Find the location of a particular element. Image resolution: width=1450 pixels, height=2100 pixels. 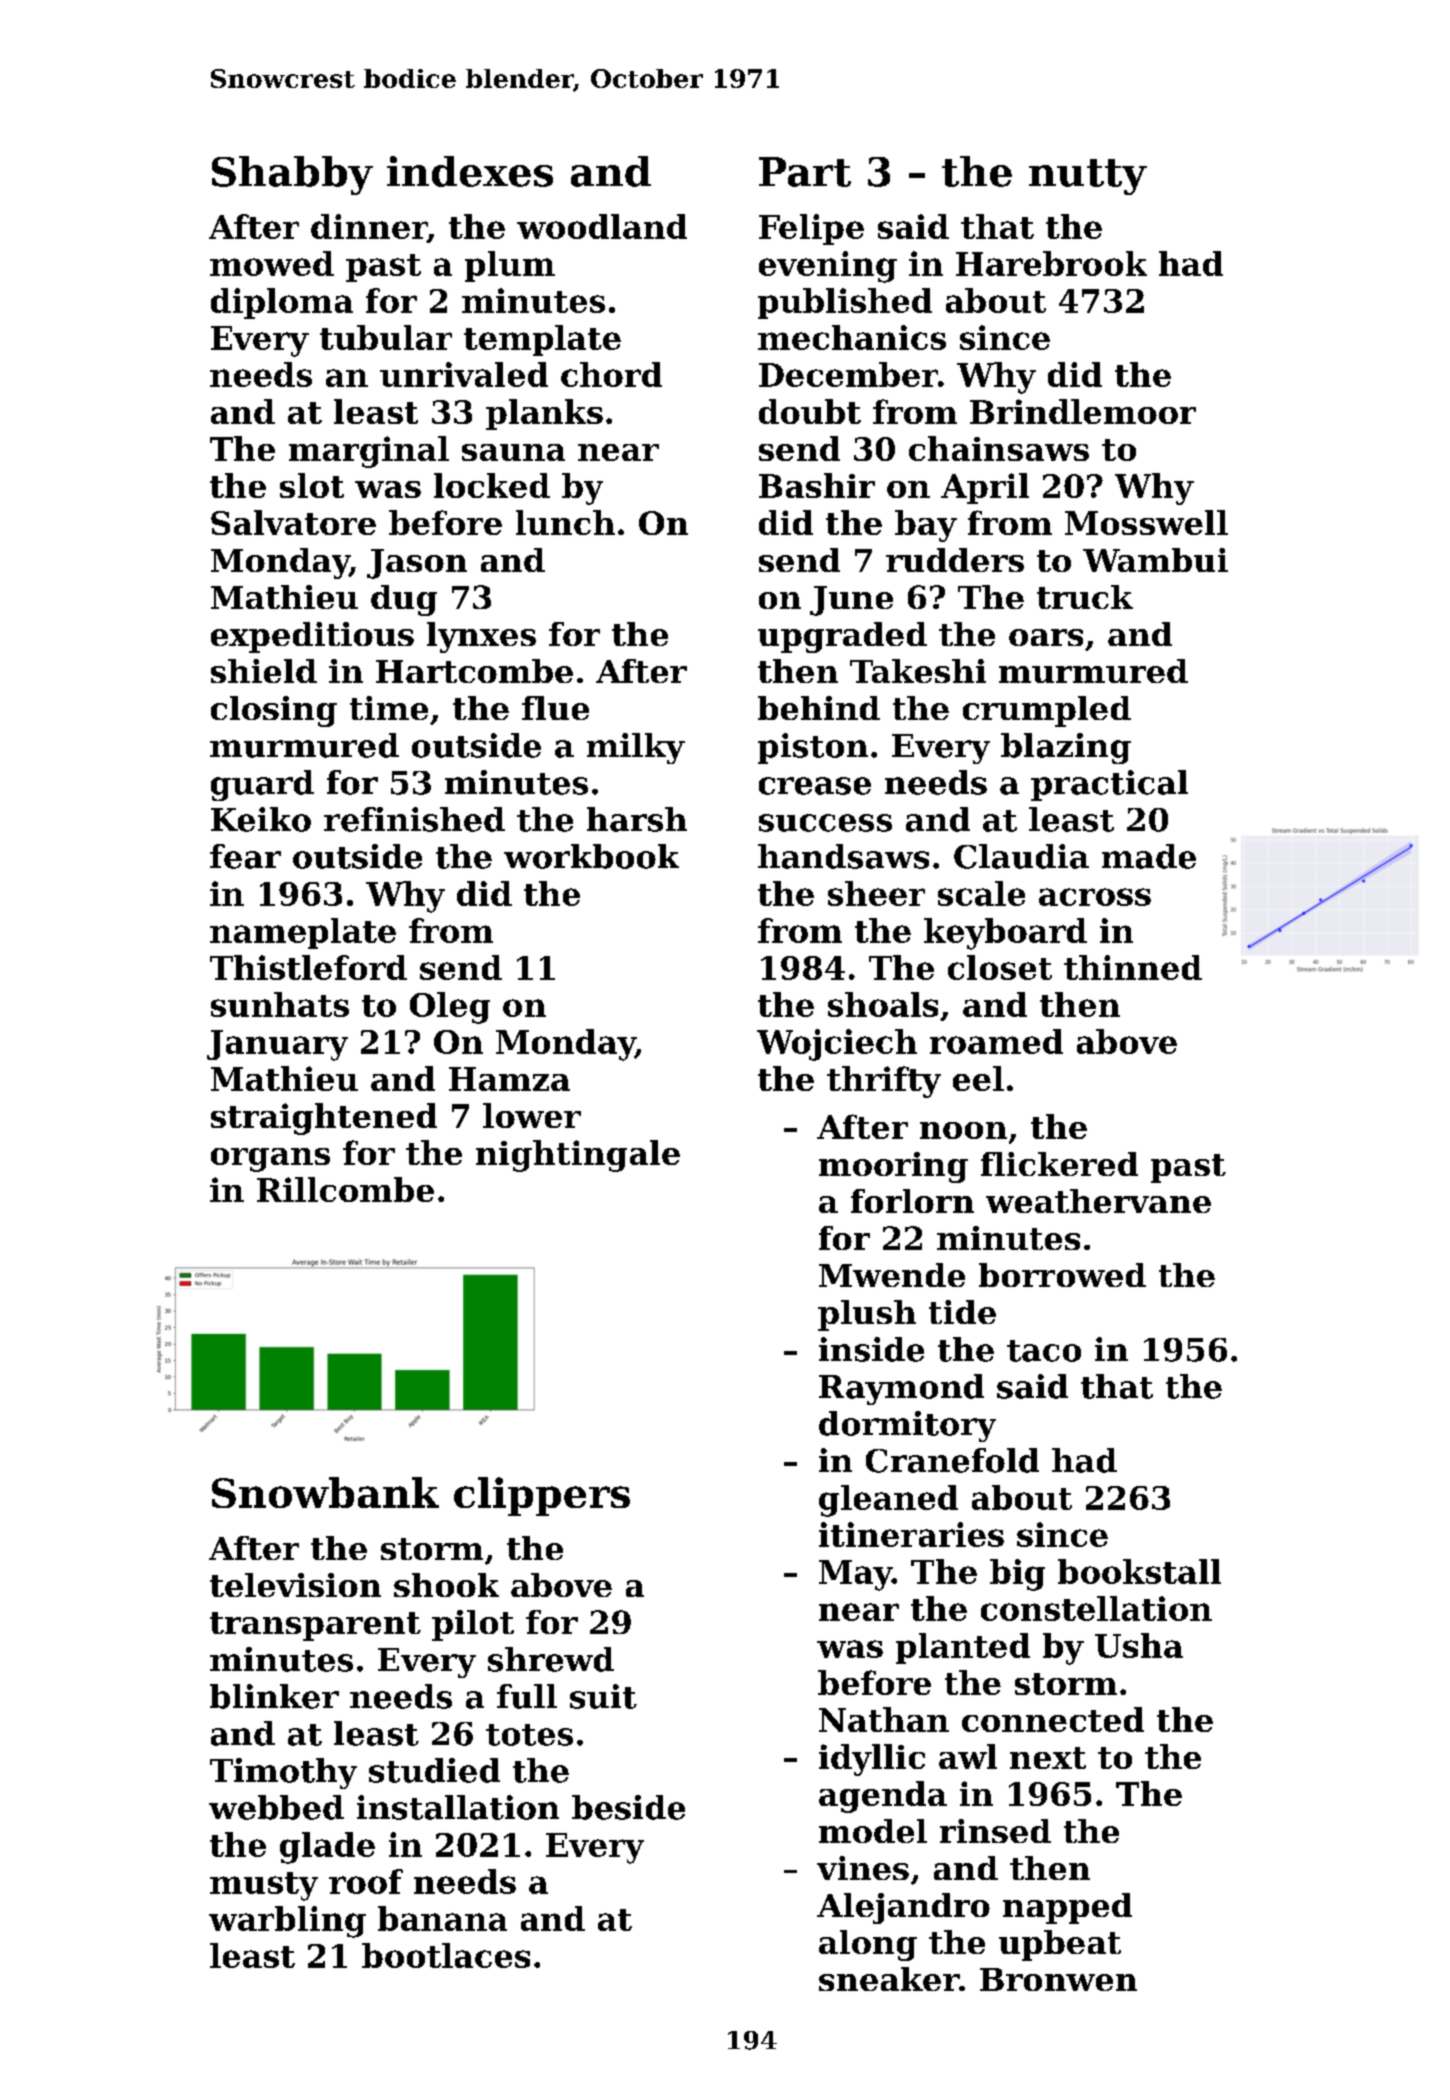

weathervane is located at coordinates (1098, 1201).
